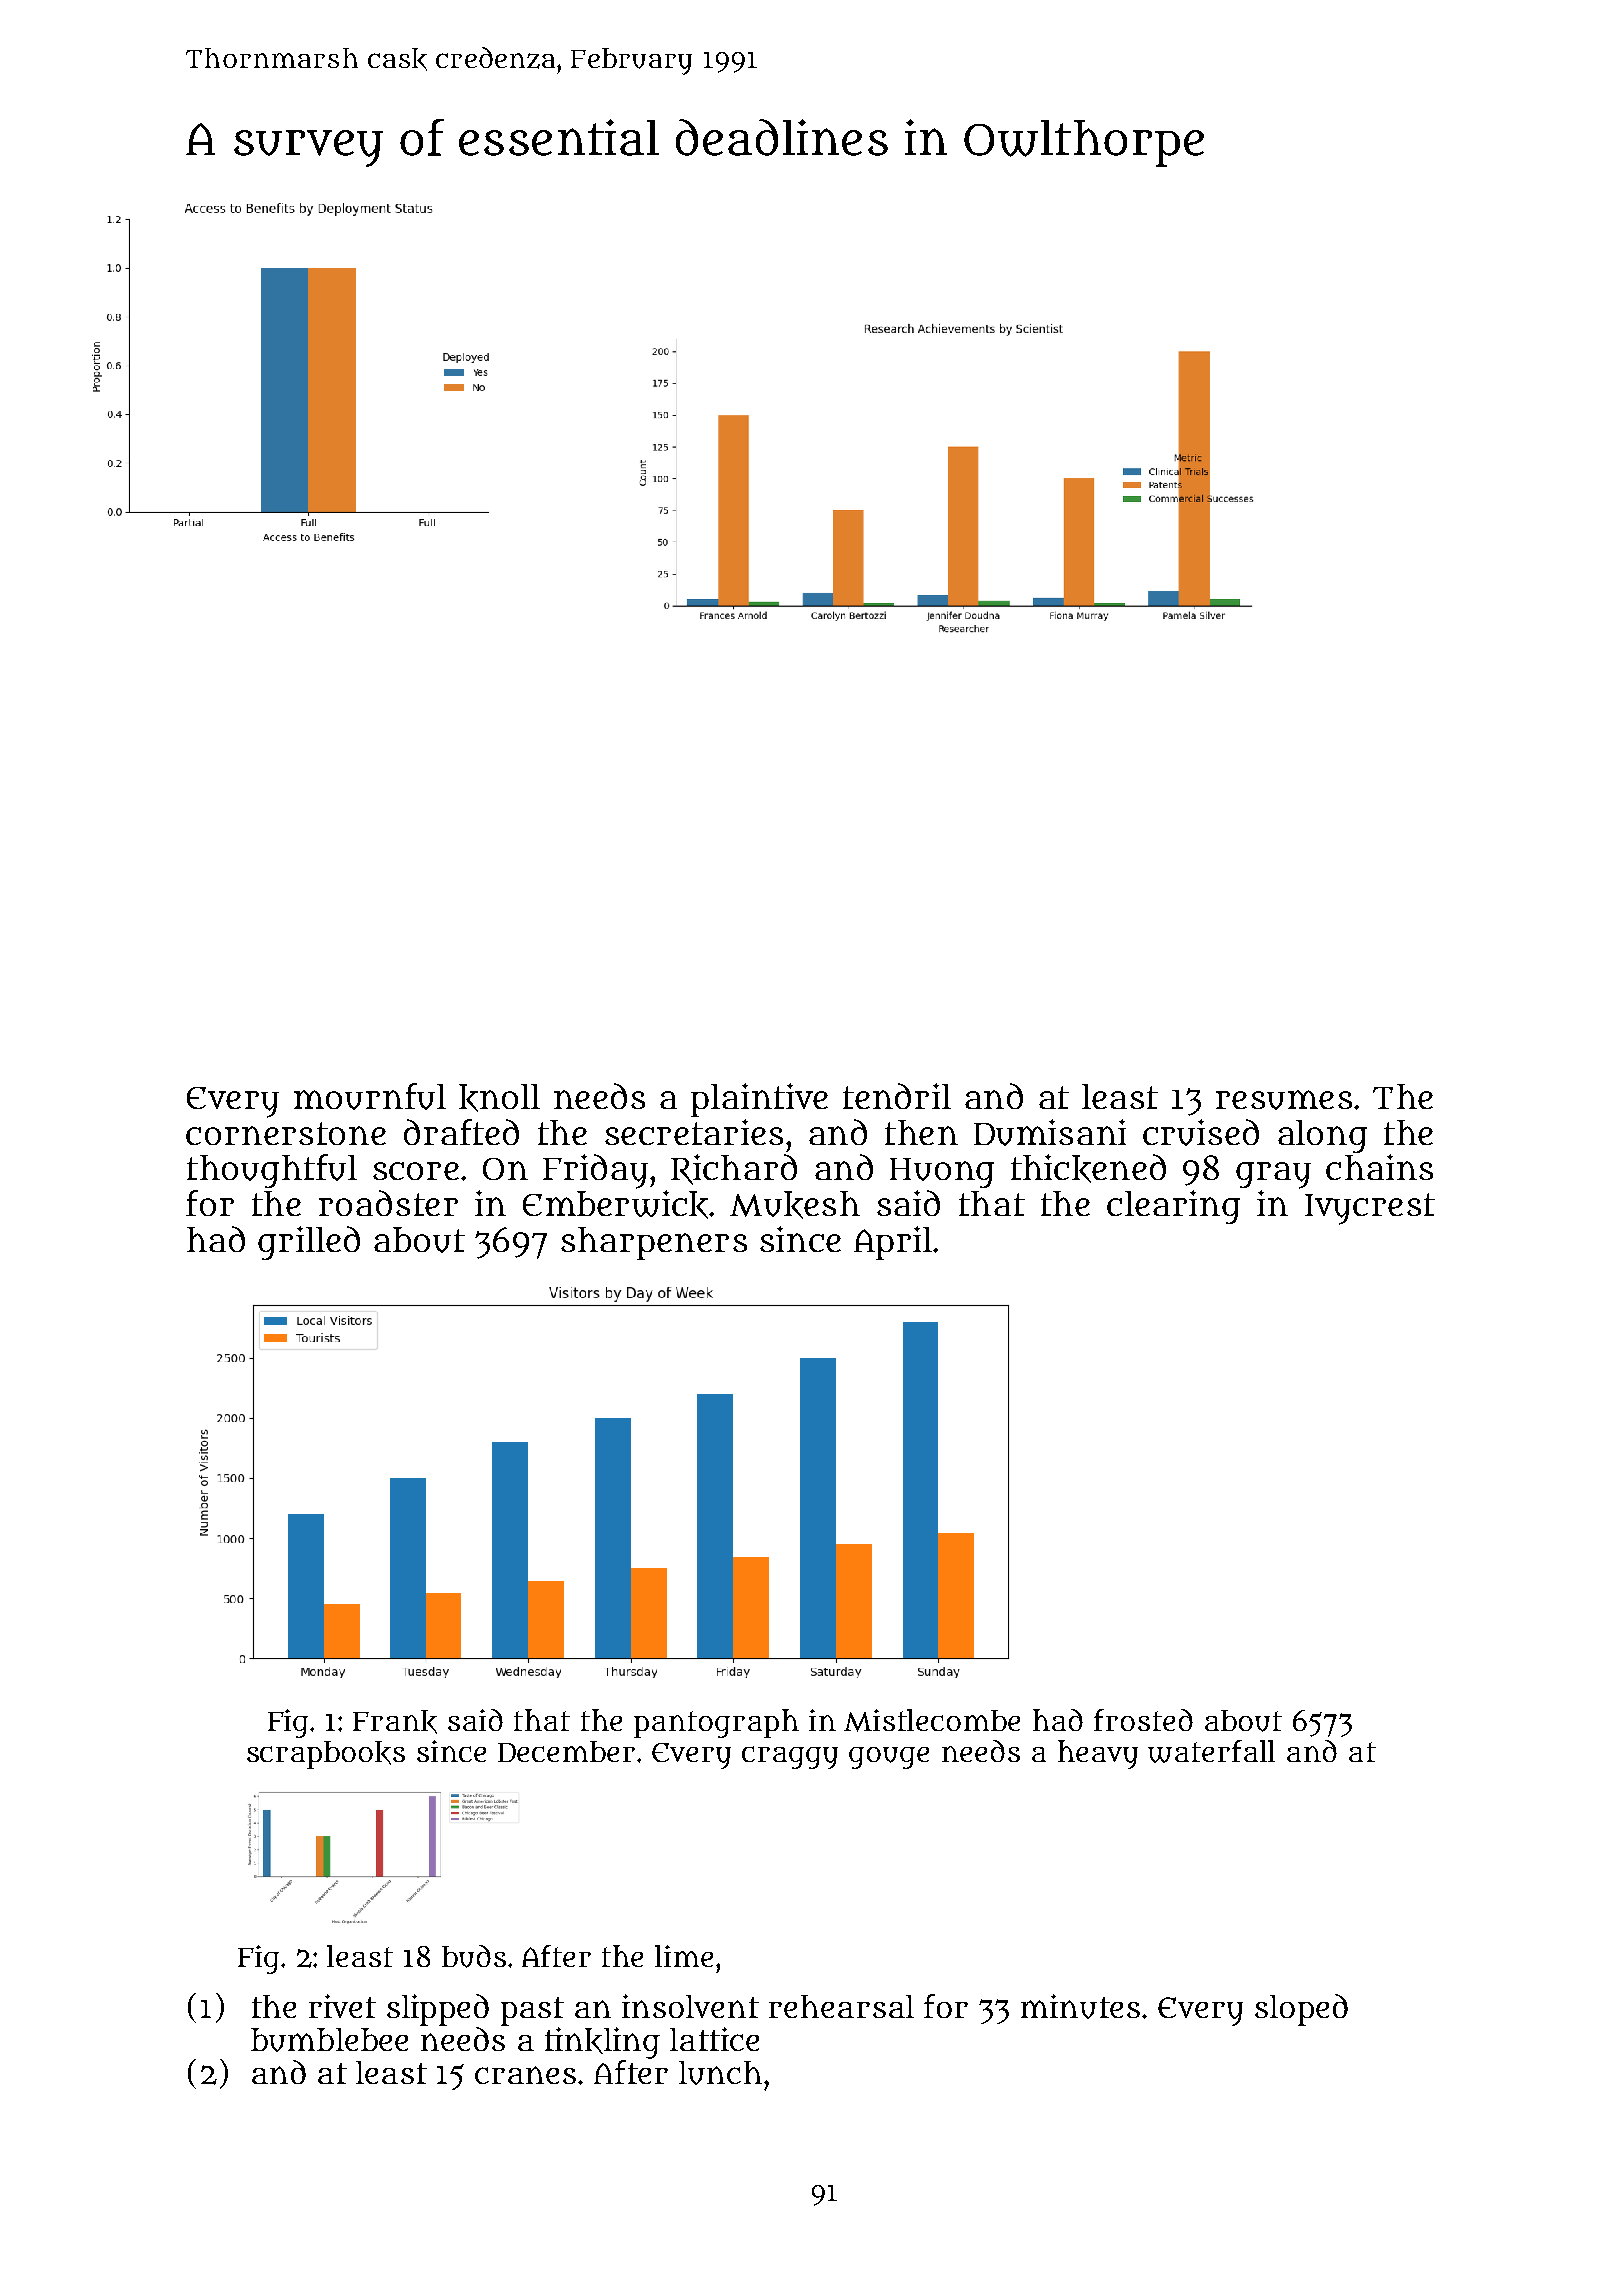  I want to click on cornerstone, so click(286, 1133).
